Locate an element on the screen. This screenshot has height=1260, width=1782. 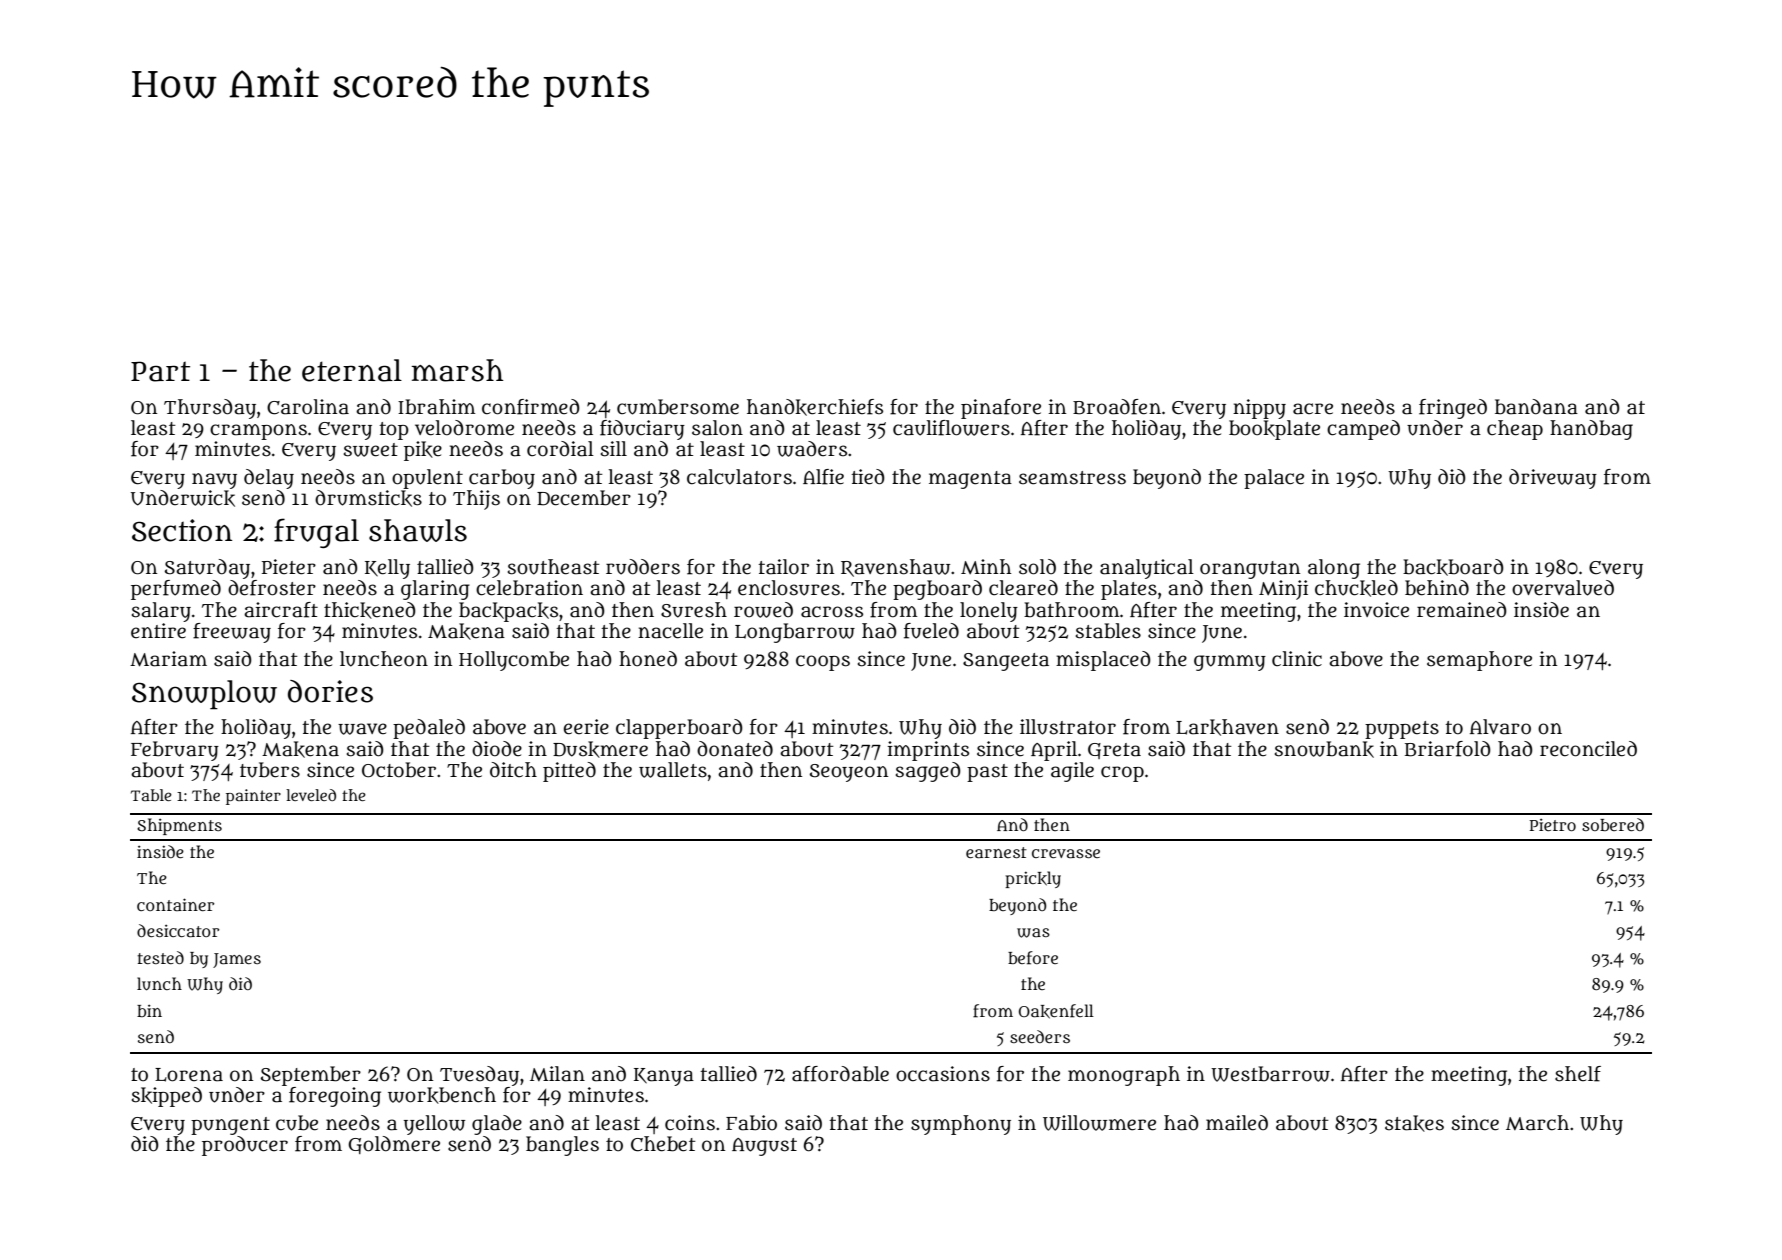
bangles is located at coordinates (562, 1146).
